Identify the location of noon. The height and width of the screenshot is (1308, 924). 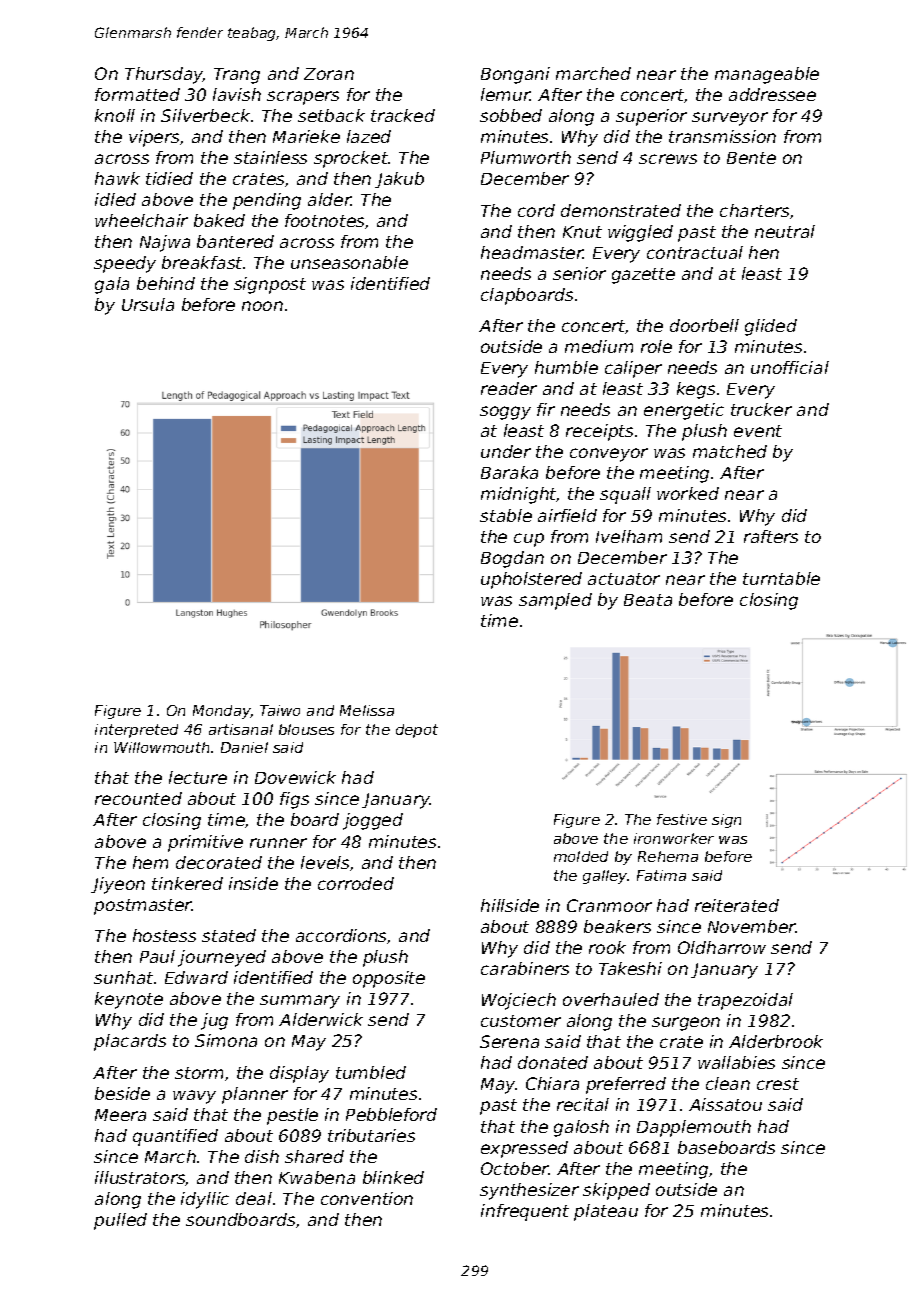
(262, 306).
